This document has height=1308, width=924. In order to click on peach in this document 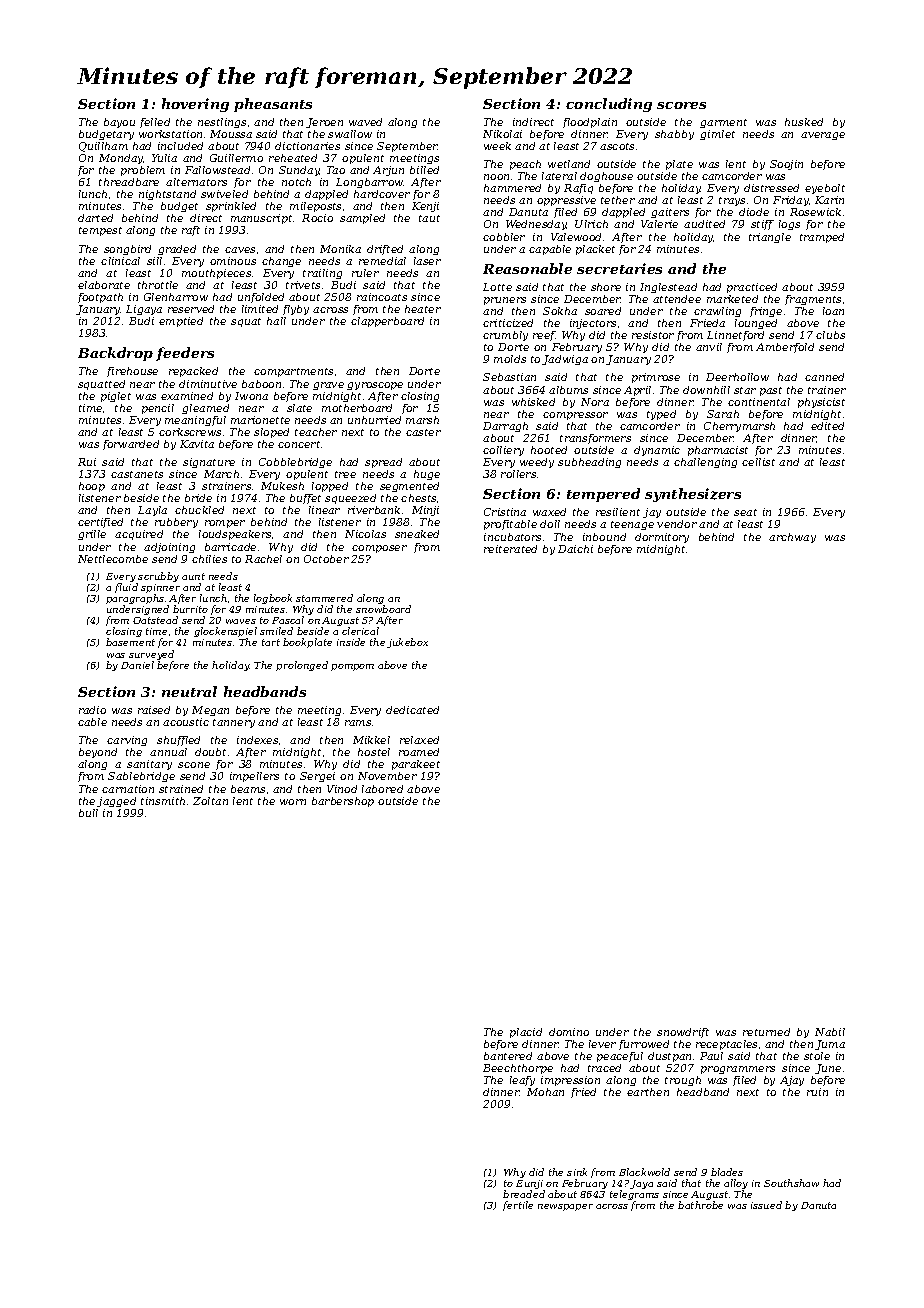, I will do `click(525, 165)`.
